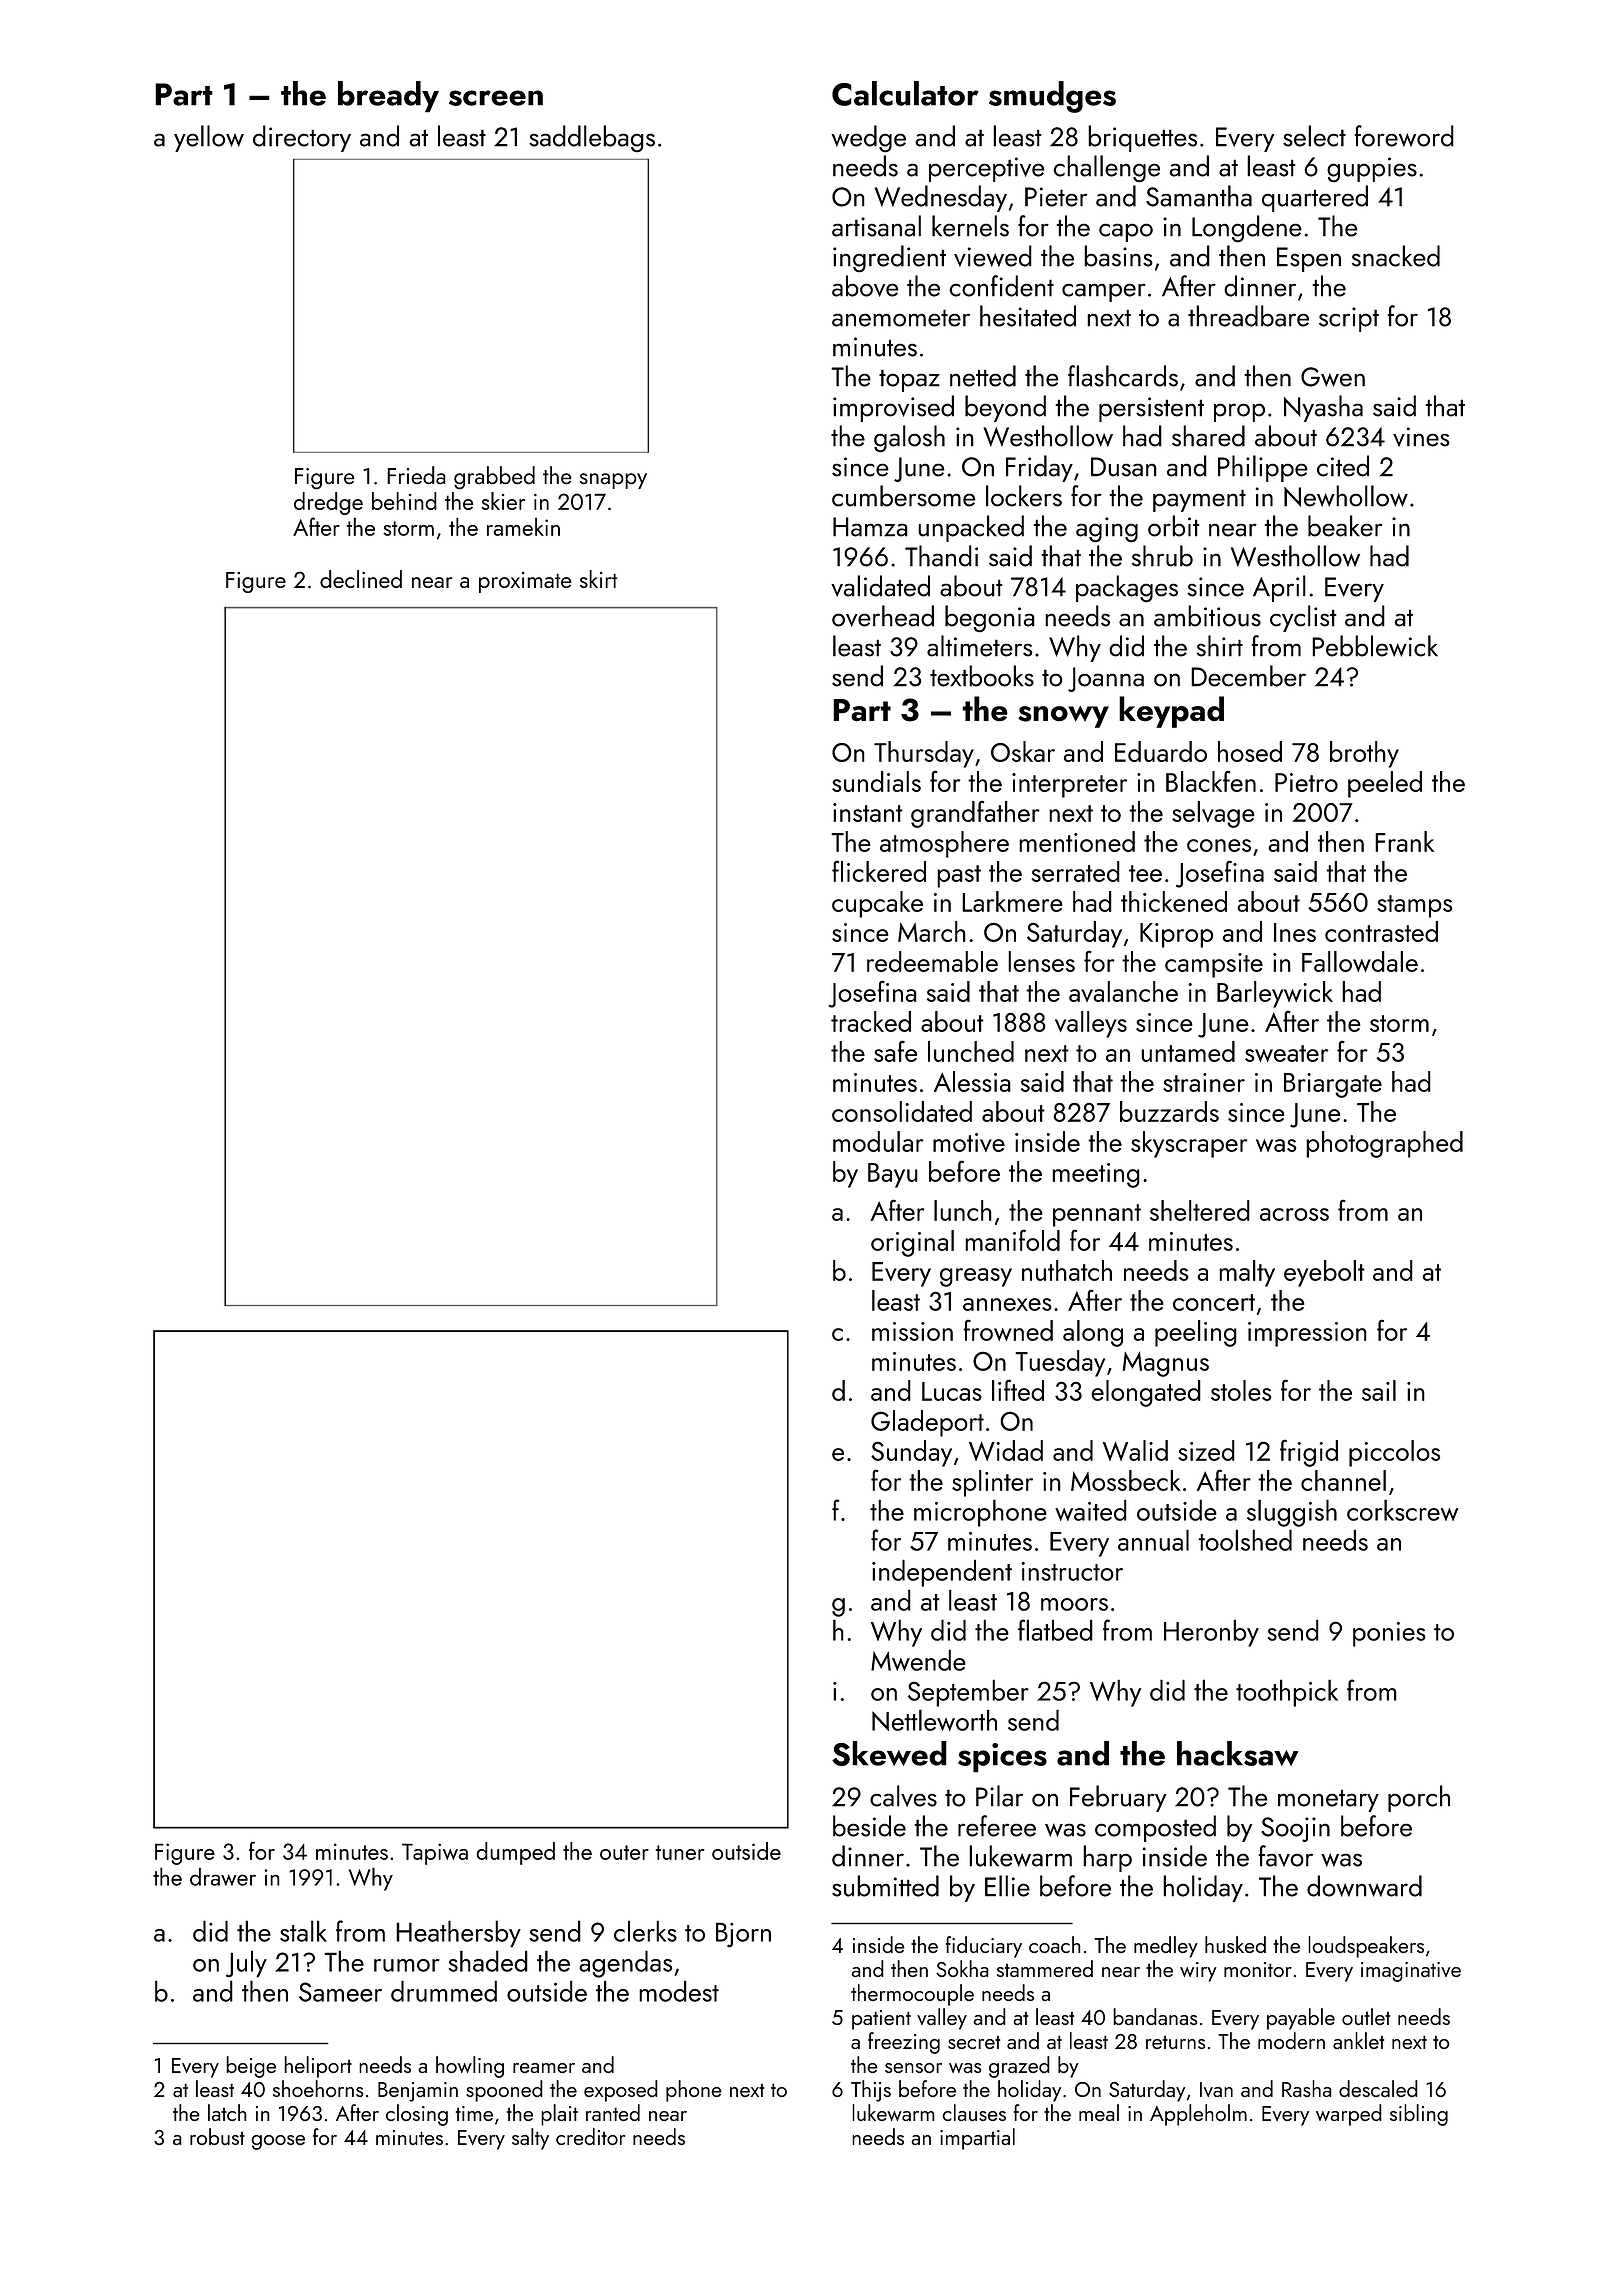  Describe the element at coordinates (912, 1331) in the screenshot. I see `mission` at that location.
